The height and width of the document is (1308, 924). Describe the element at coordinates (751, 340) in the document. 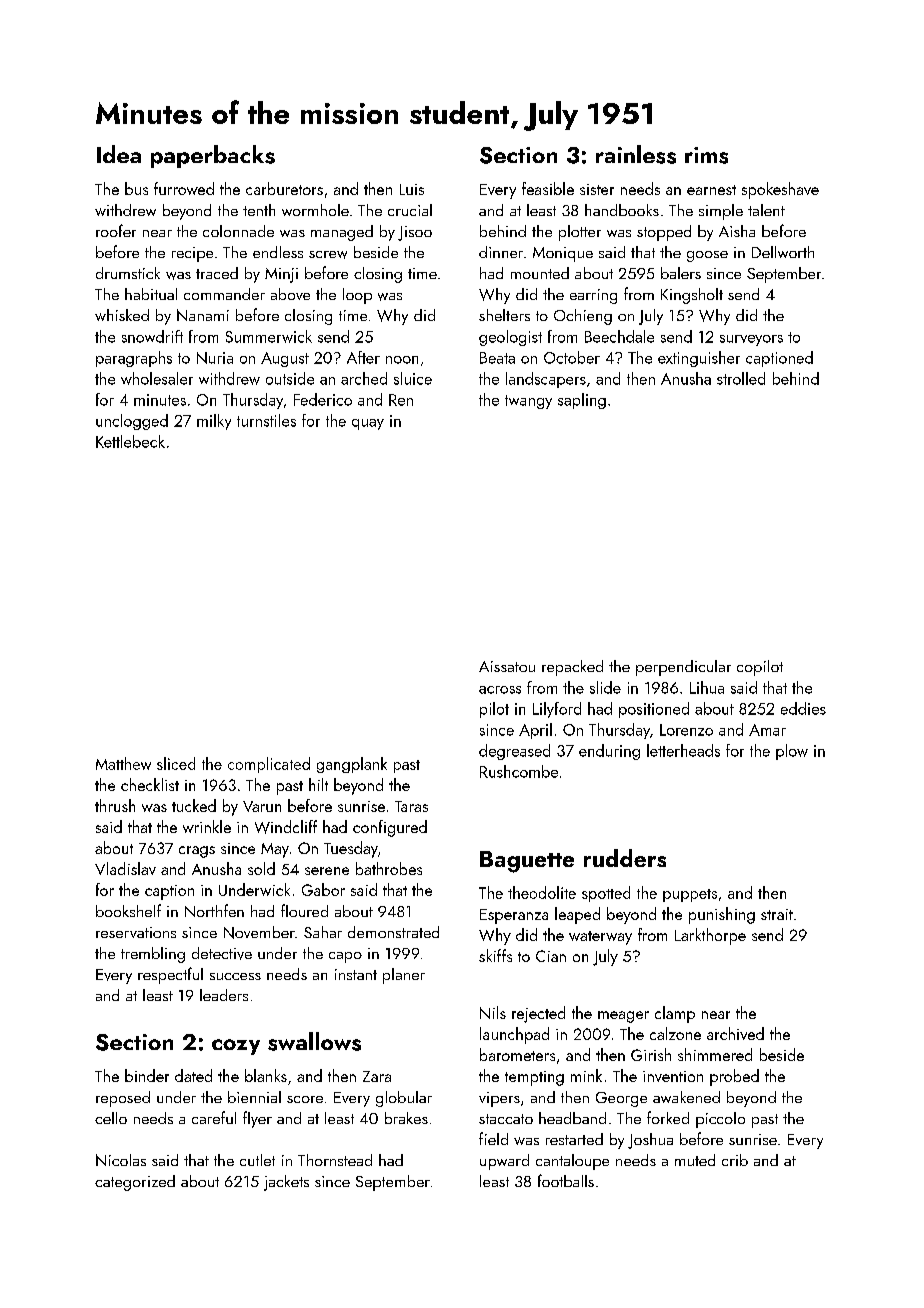

I see `surveyors` at that location.
